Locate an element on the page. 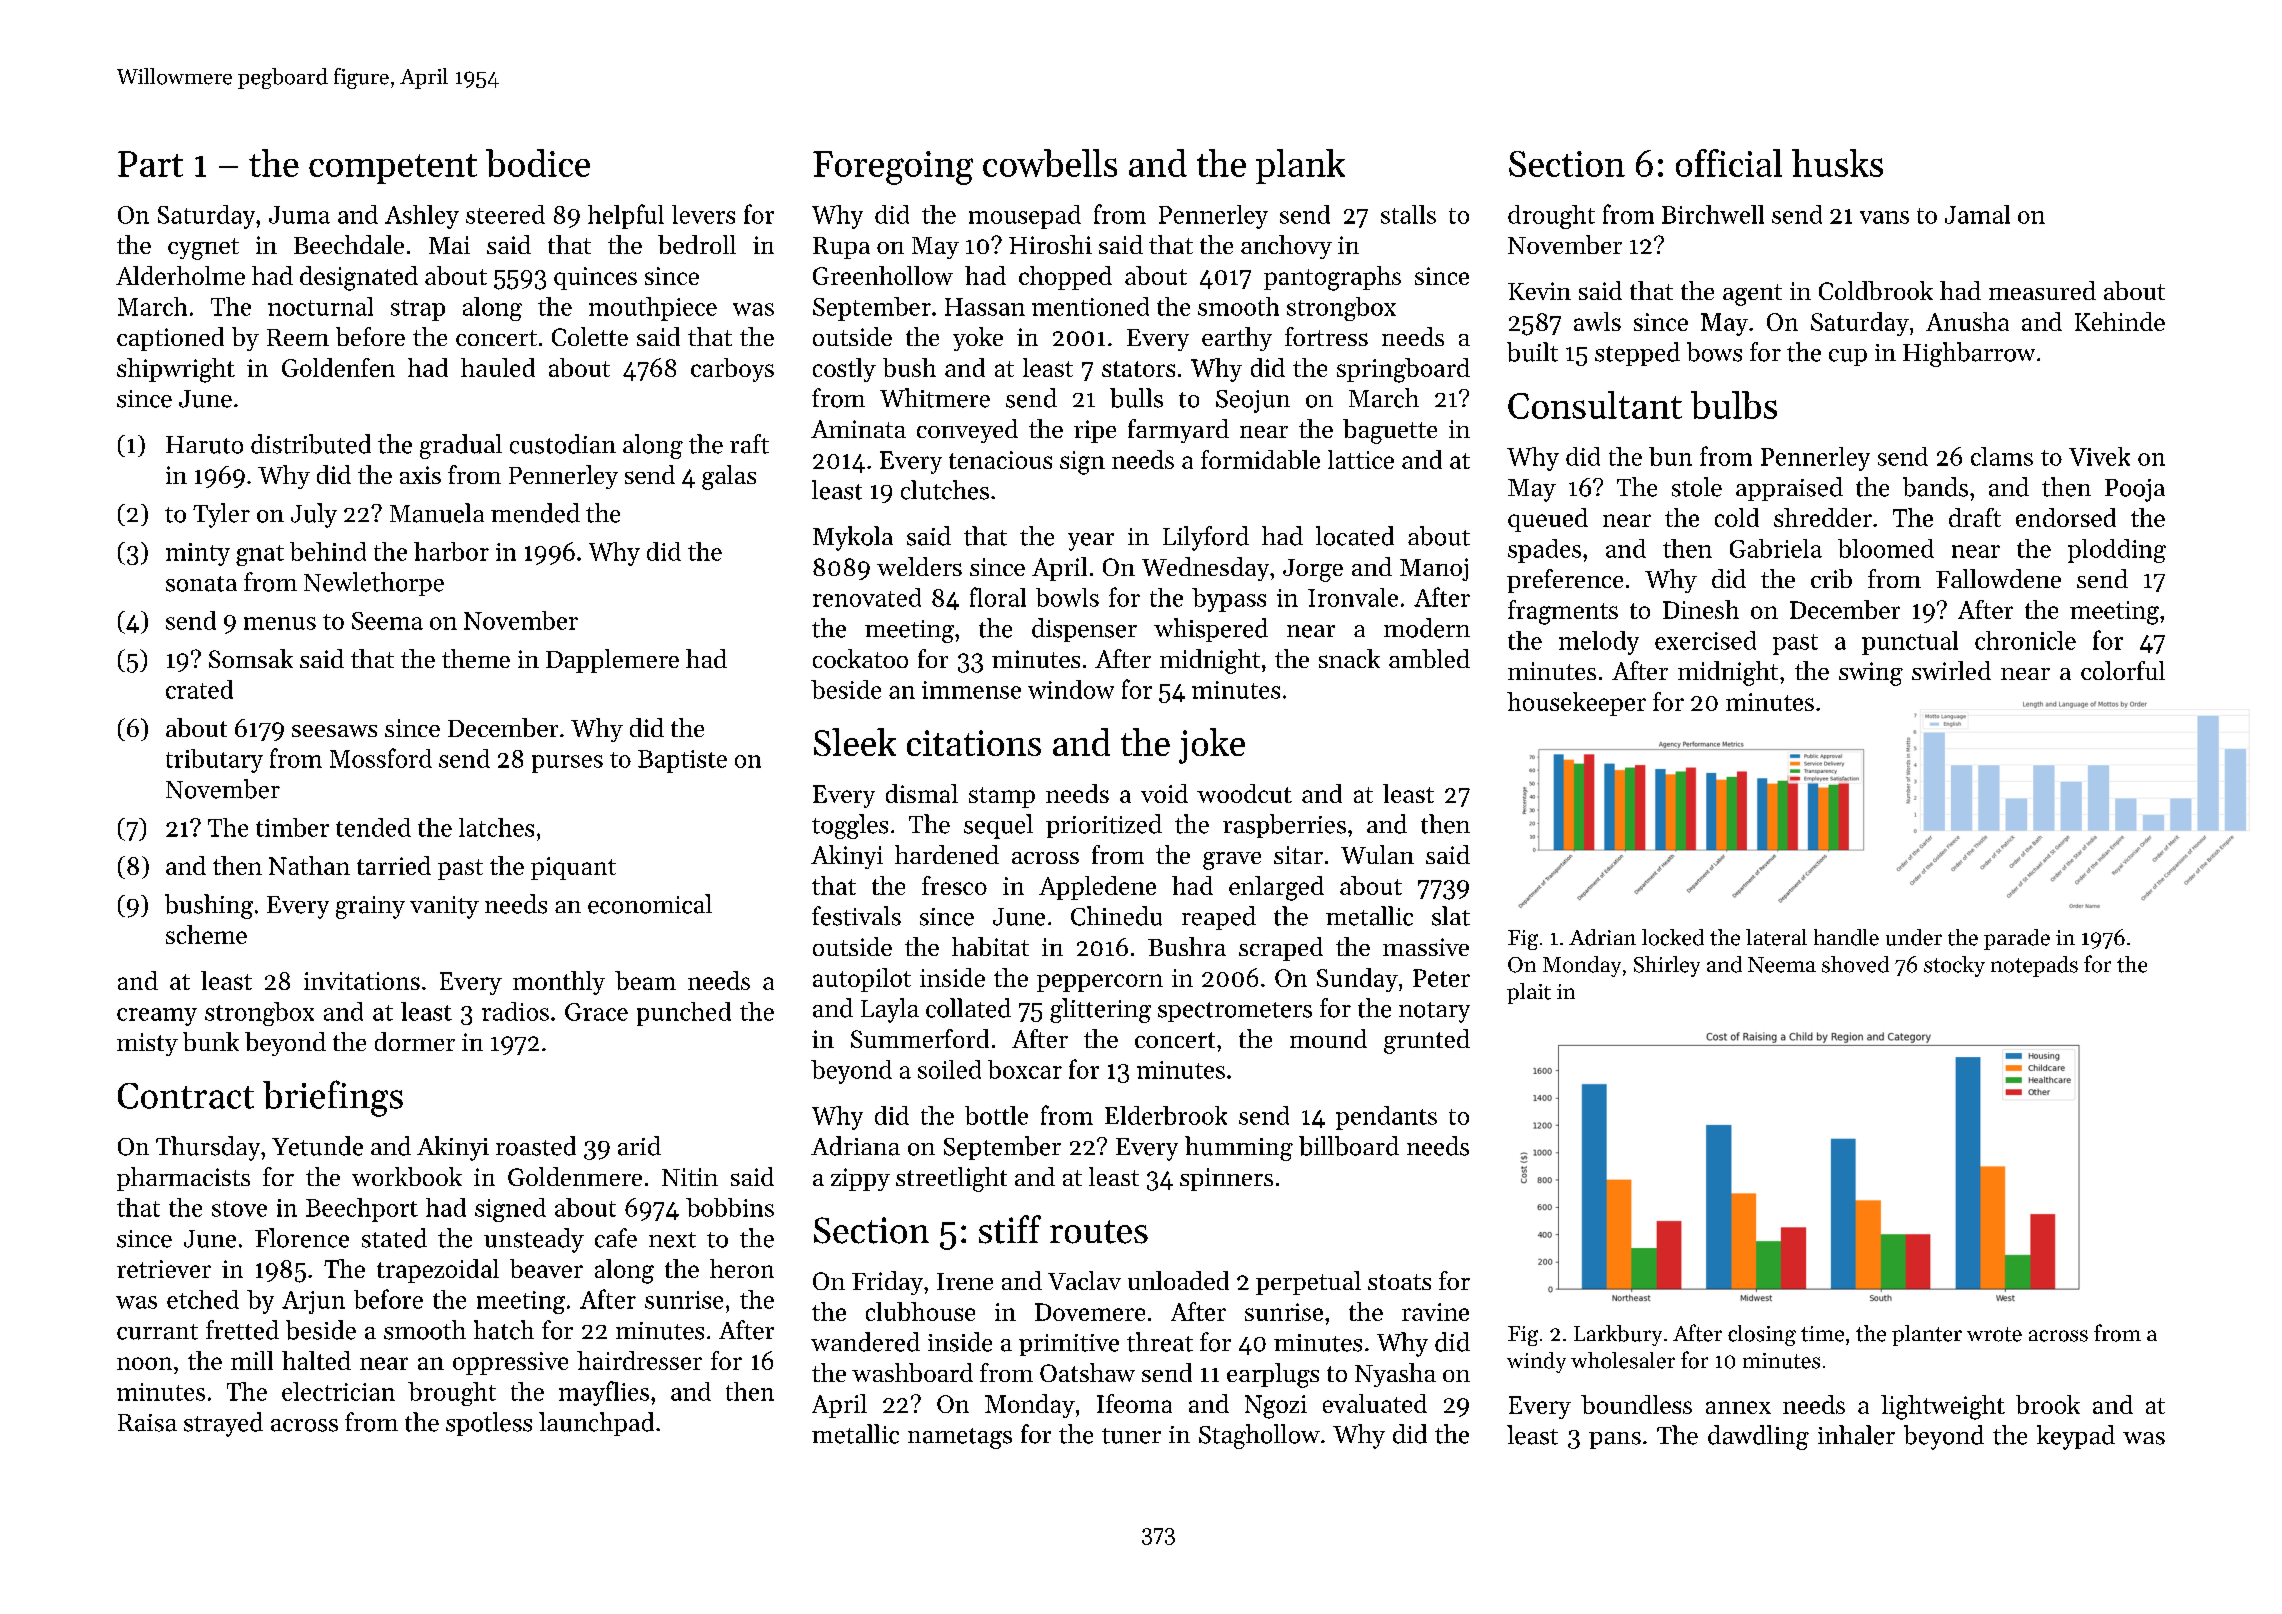 The height and width of the image is (1614, 2282). keypad is located at coordinates (2076, 1437).
